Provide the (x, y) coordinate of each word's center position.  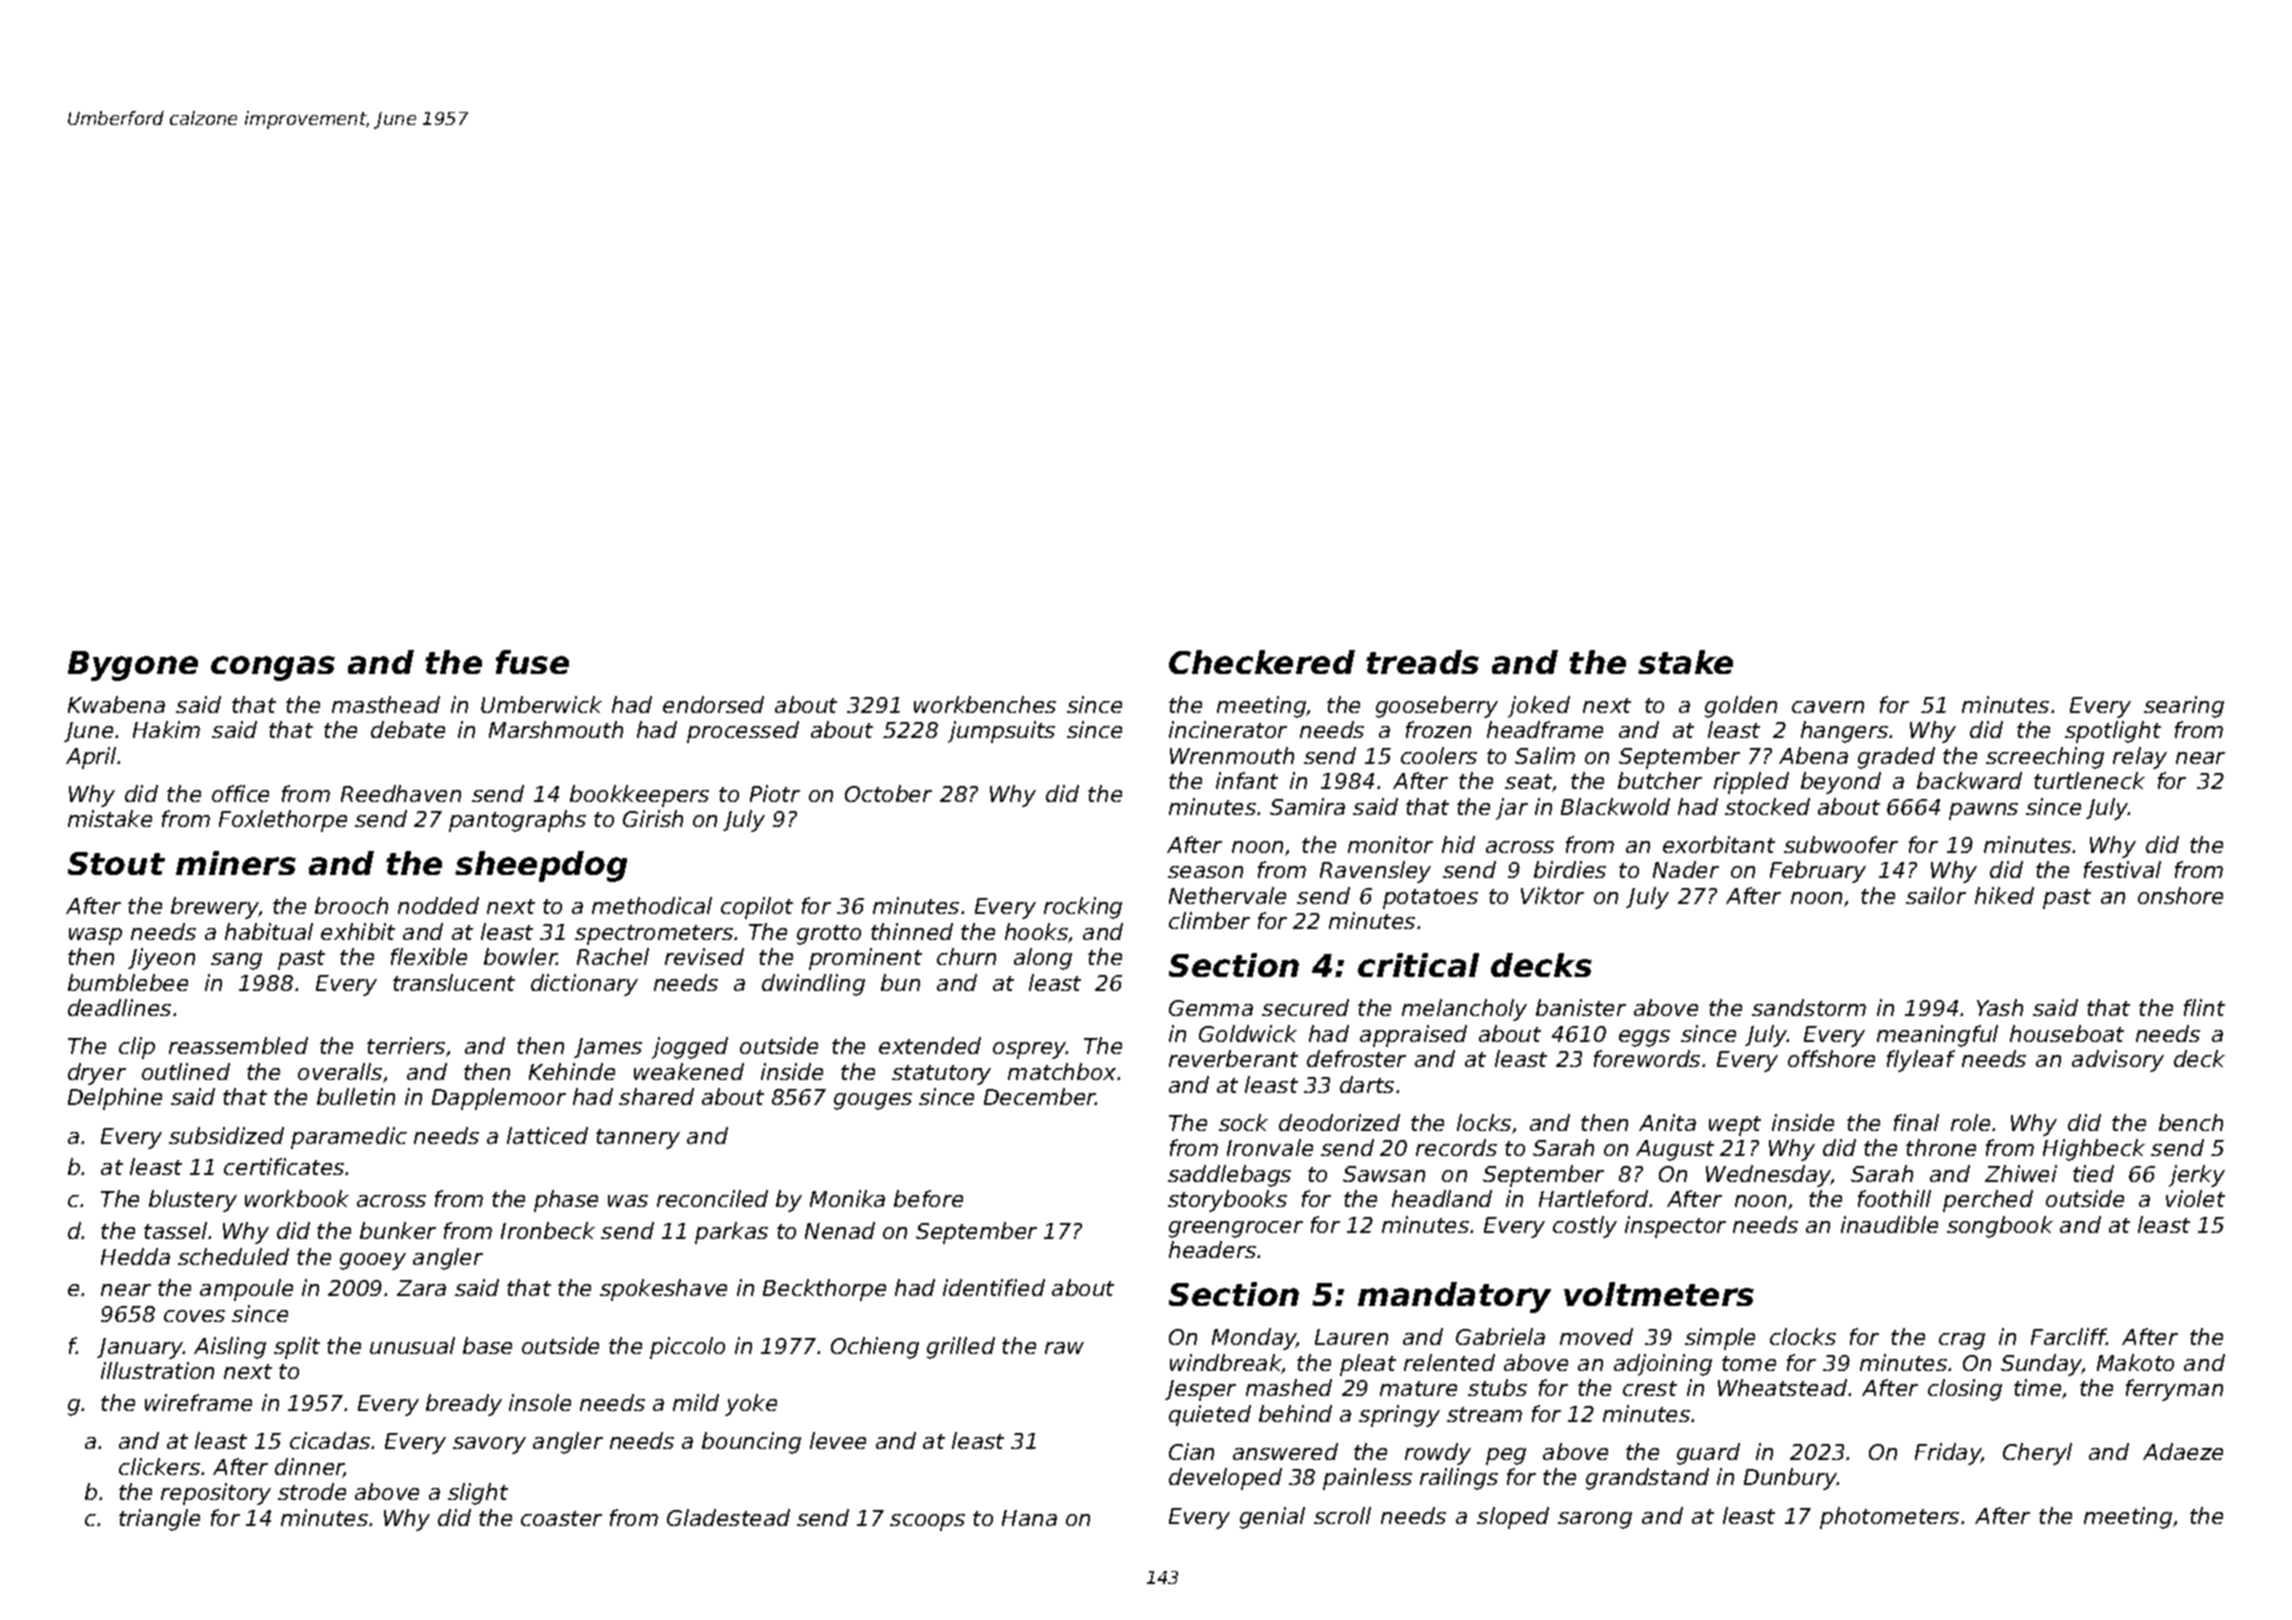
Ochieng (875, 1348)
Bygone (133, 666)
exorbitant (1719, 844)
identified (994, 1287)
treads (1422, 662)
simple (1720, 1339)
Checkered (1262, 662)
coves (194, 1316)
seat (1529, 783)
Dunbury (1790, 1479)
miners (236, 863)
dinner (309, 1468)
